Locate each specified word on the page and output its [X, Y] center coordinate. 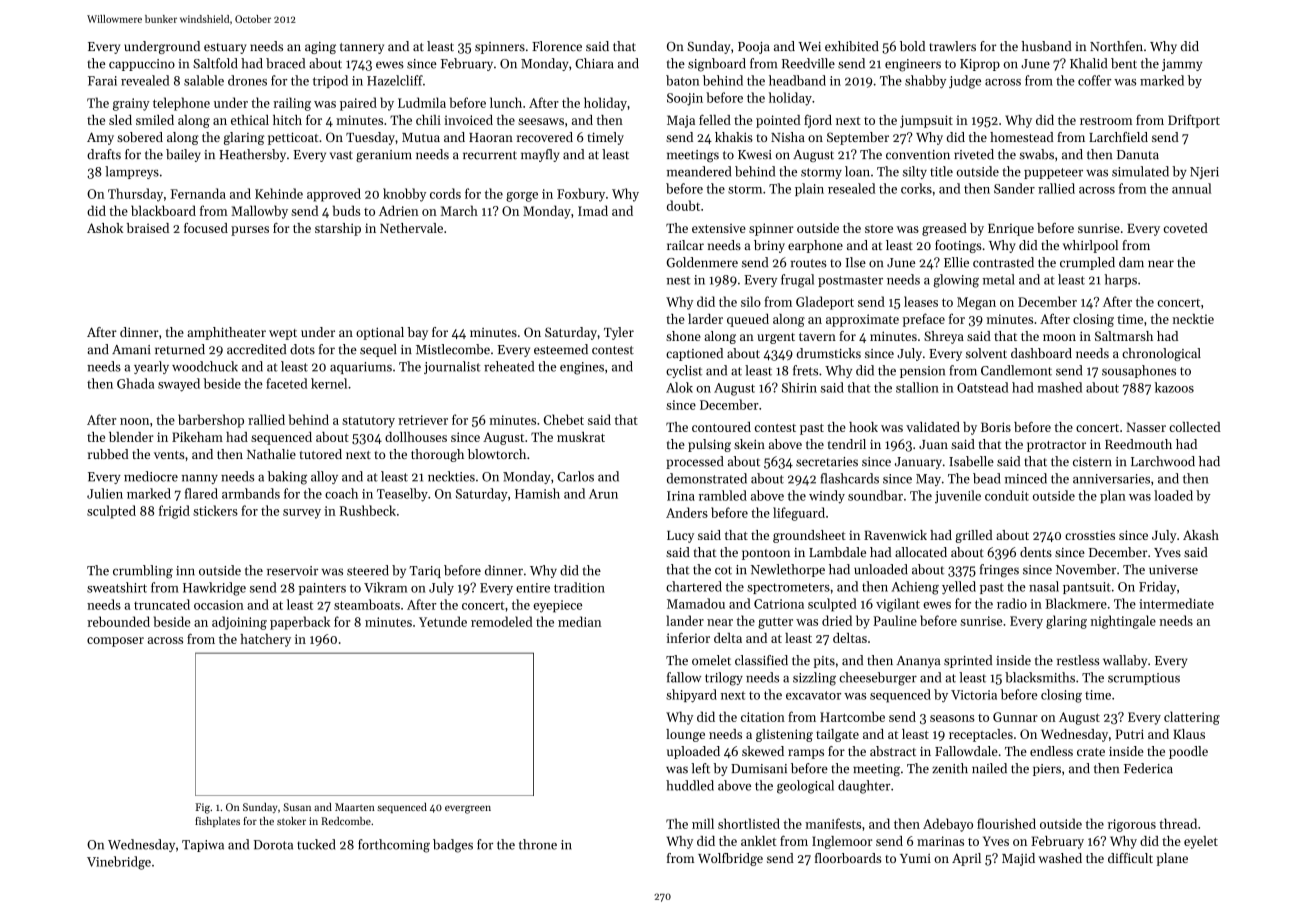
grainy [131, 104]
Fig [202, 808]
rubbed [108, 454]
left [700, 768]
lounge [685, 735]
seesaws [541, 121]
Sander [1014, 188]
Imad [593, 210]
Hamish [537, 493]
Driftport [1194, 121]
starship [338, 229]
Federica [1148, 768]
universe [1173, 570]
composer [115, 642]
